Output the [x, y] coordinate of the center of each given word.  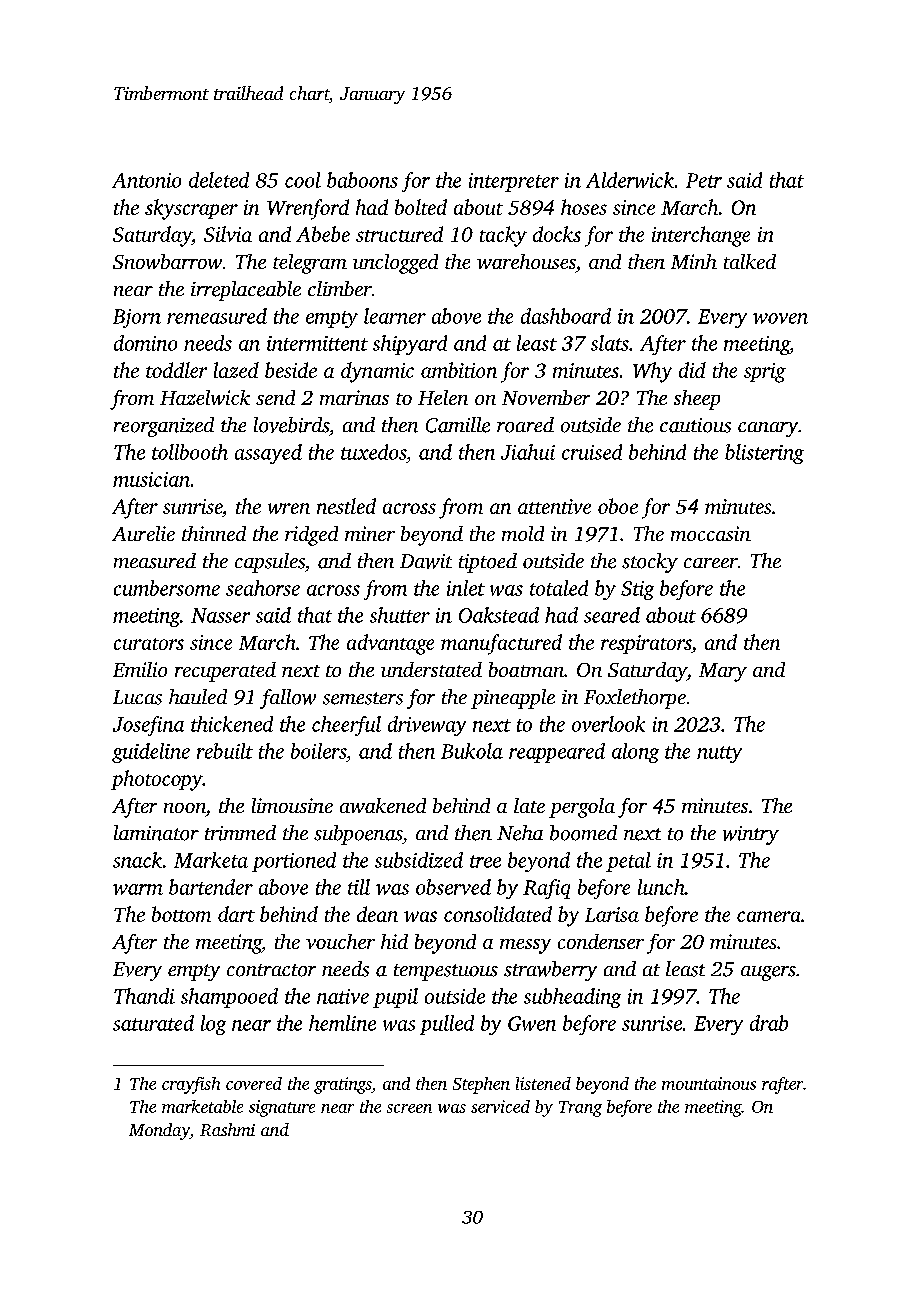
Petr [704, 180]
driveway [427, 726]
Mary [723, 672]
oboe [618, 506]
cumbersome [167, 588]
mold [523, 533]
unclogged [395, 264]
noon [185, 808]
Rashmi [227, 1129]
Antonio [146, 180]
